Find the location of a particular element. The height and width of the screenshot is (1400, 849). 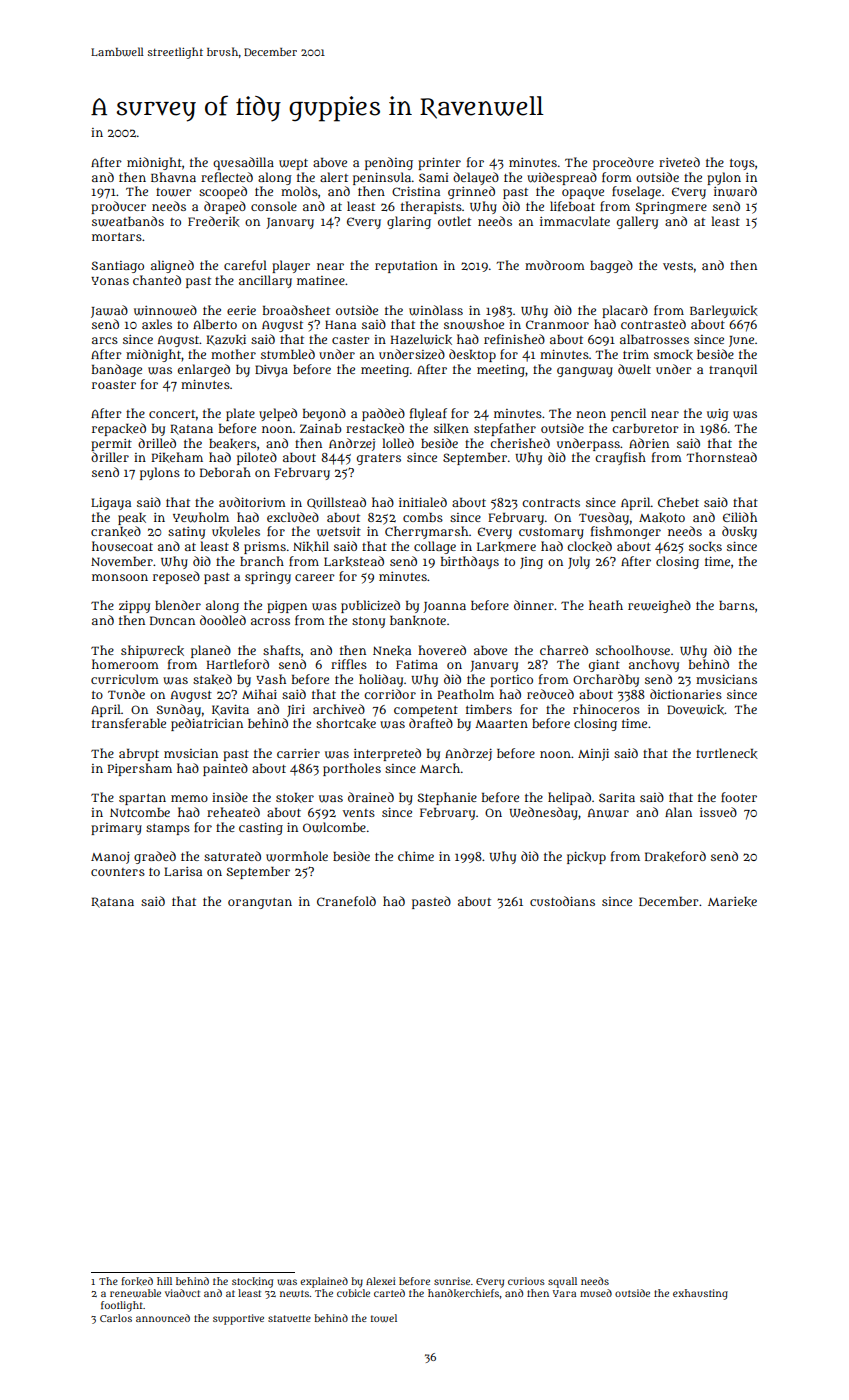

Larkmere is located at coordinates (506, 547).
